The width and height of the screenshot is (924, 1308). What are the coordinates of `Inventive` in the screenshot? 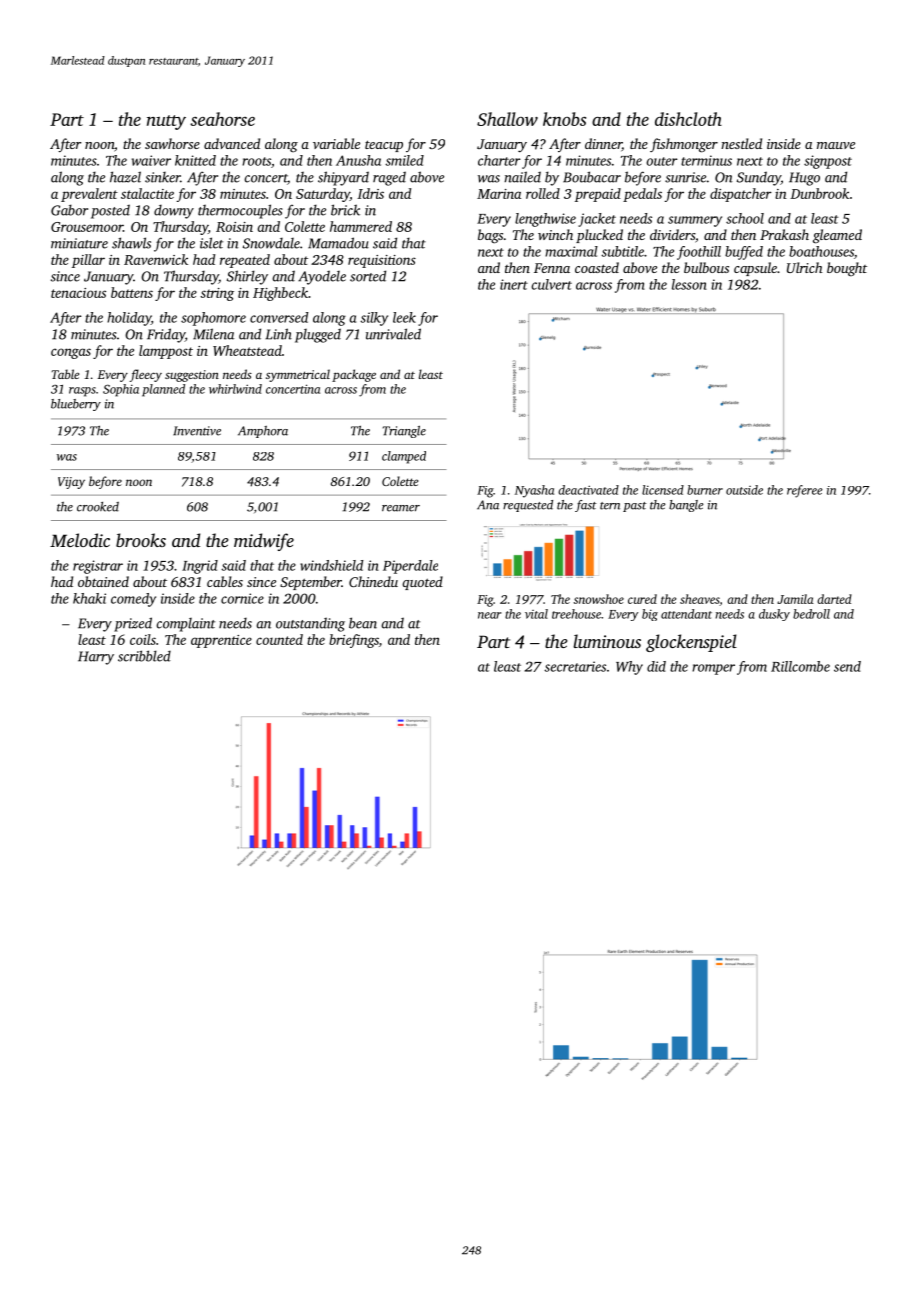 It's located at (197, 431).
